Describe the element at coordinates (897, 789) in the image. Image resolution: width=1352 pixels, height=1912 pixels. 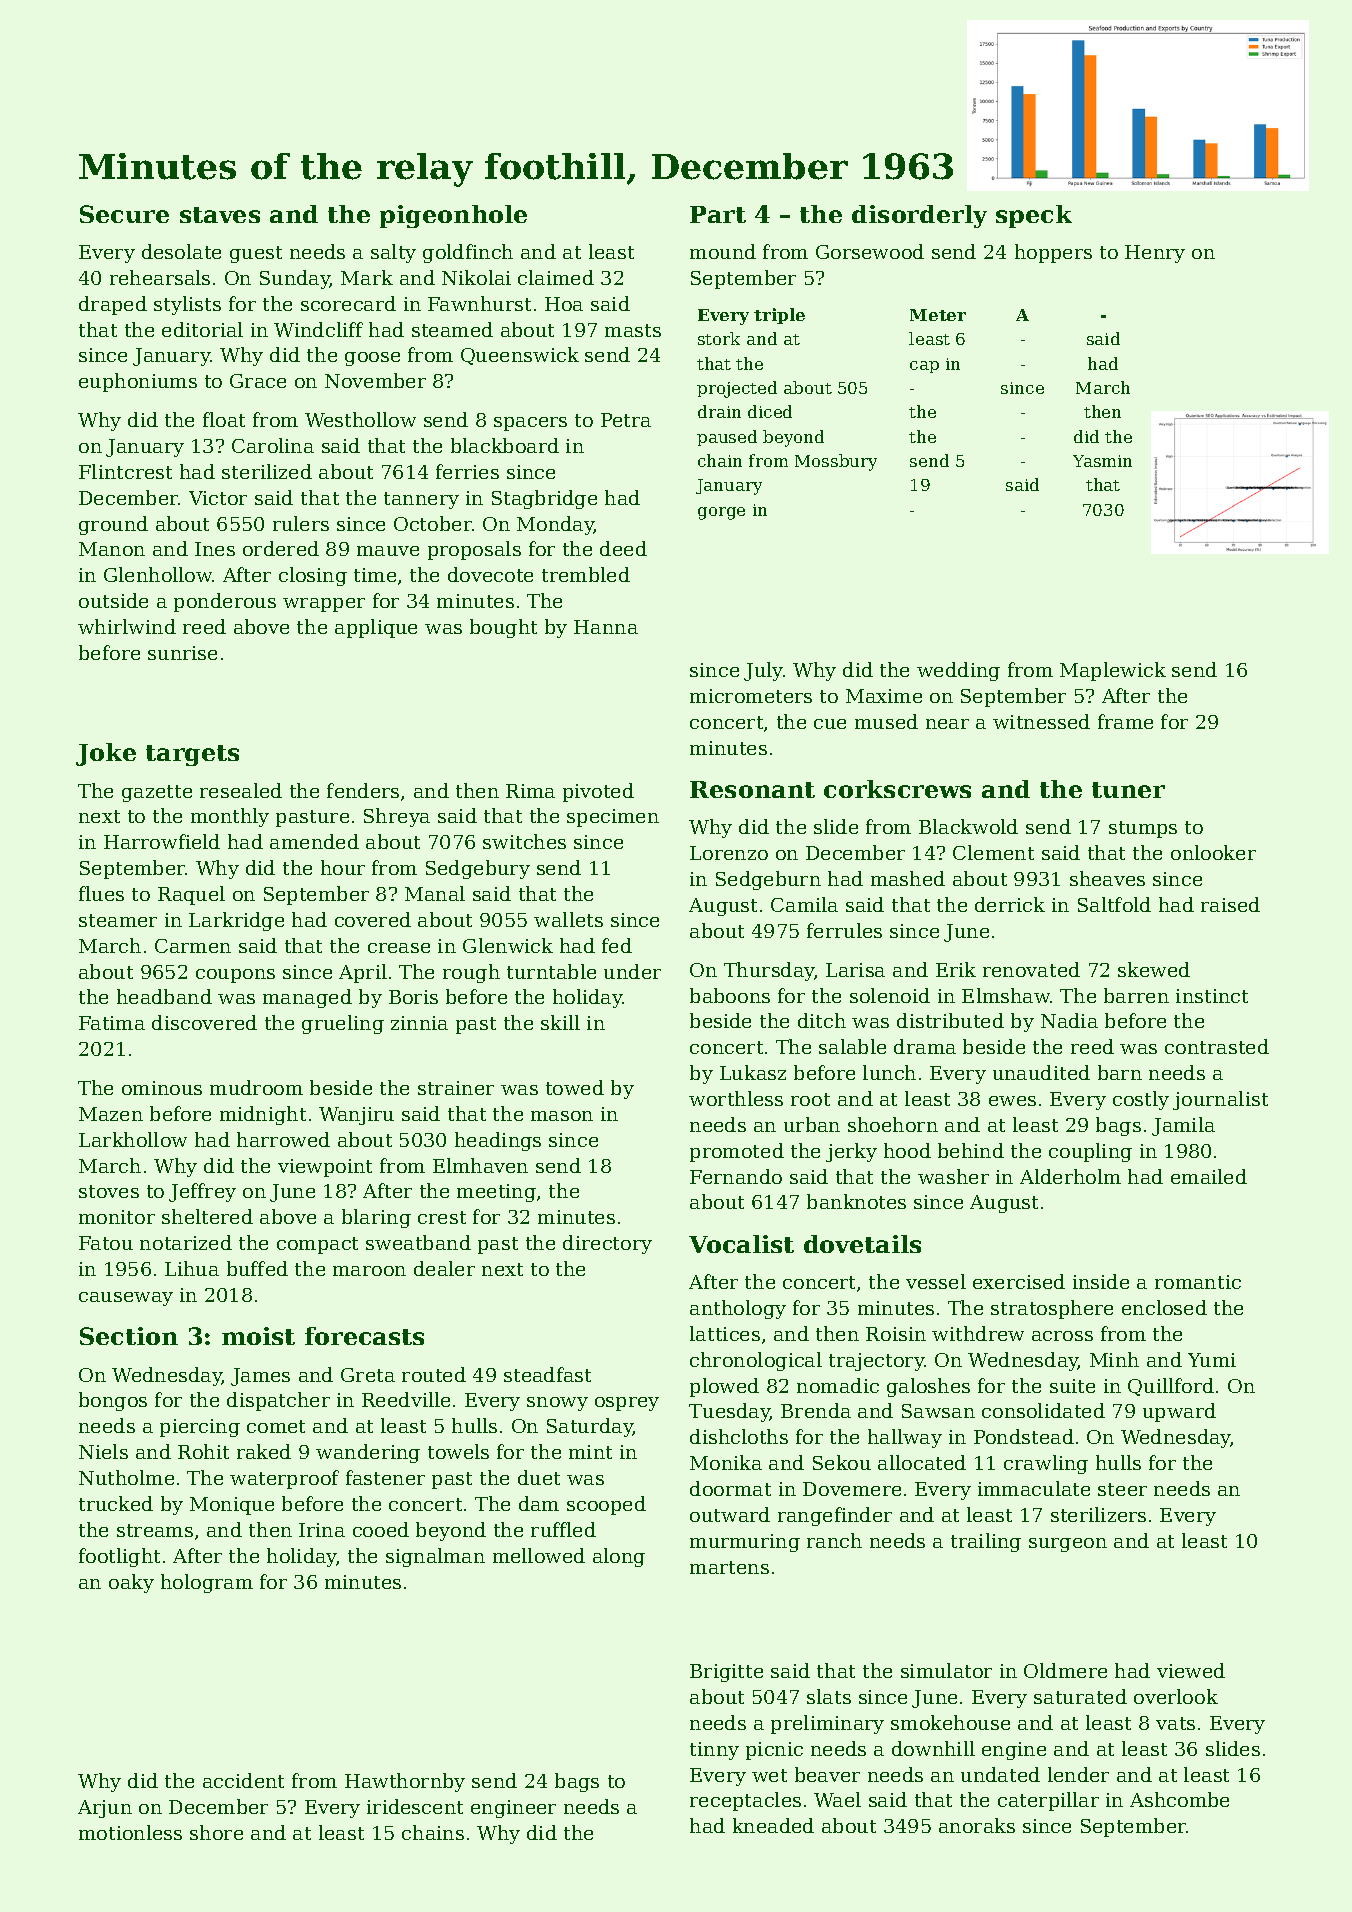
I see `corkscrews` at that location.
